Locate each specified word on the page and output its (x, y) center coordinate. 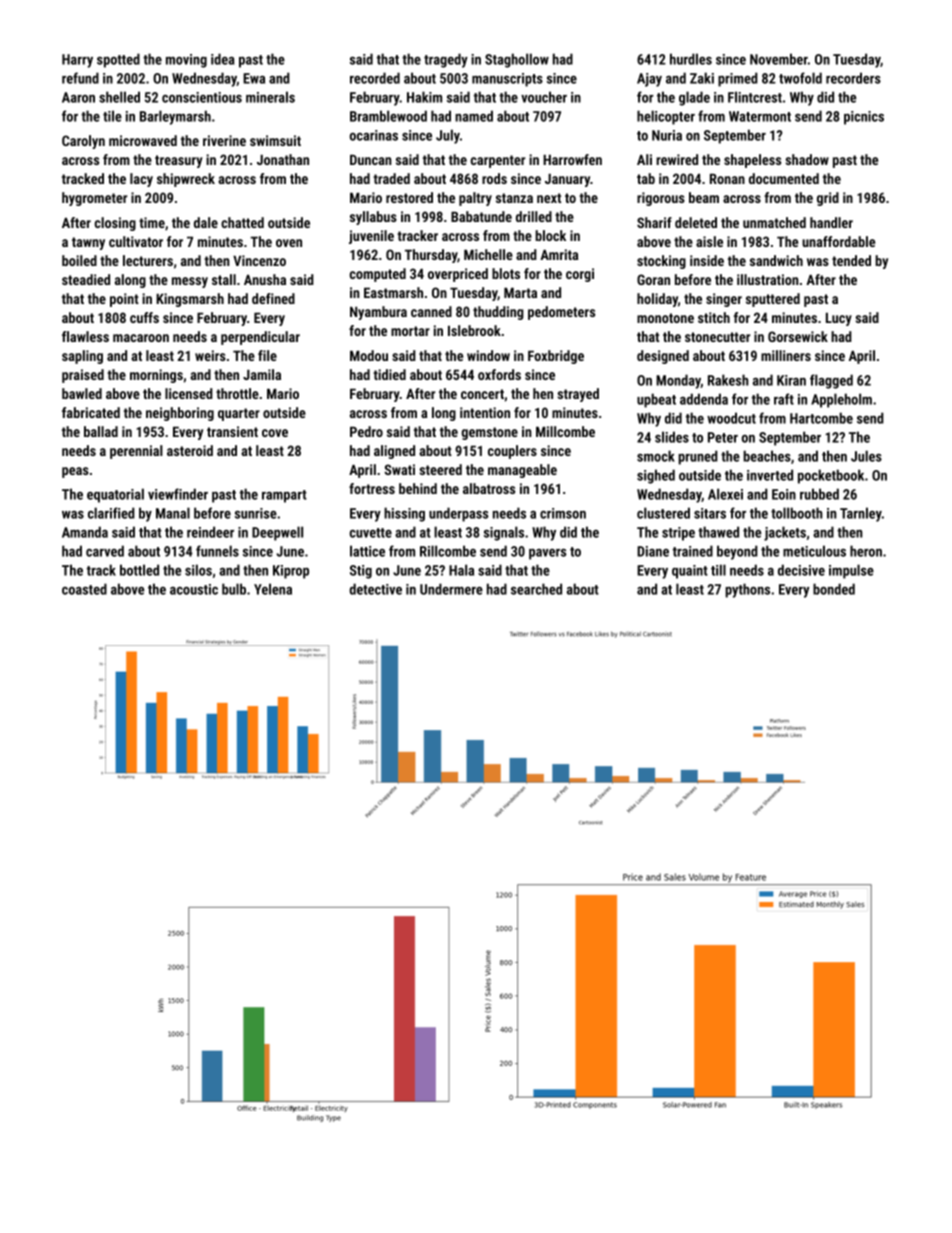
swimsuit (275, 140)
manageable (522, 471)
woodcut (731, 418)
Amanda (85, 532)
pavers (547, 554)
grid (828, 199)
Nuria (667, 135)
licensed (189, 393)
